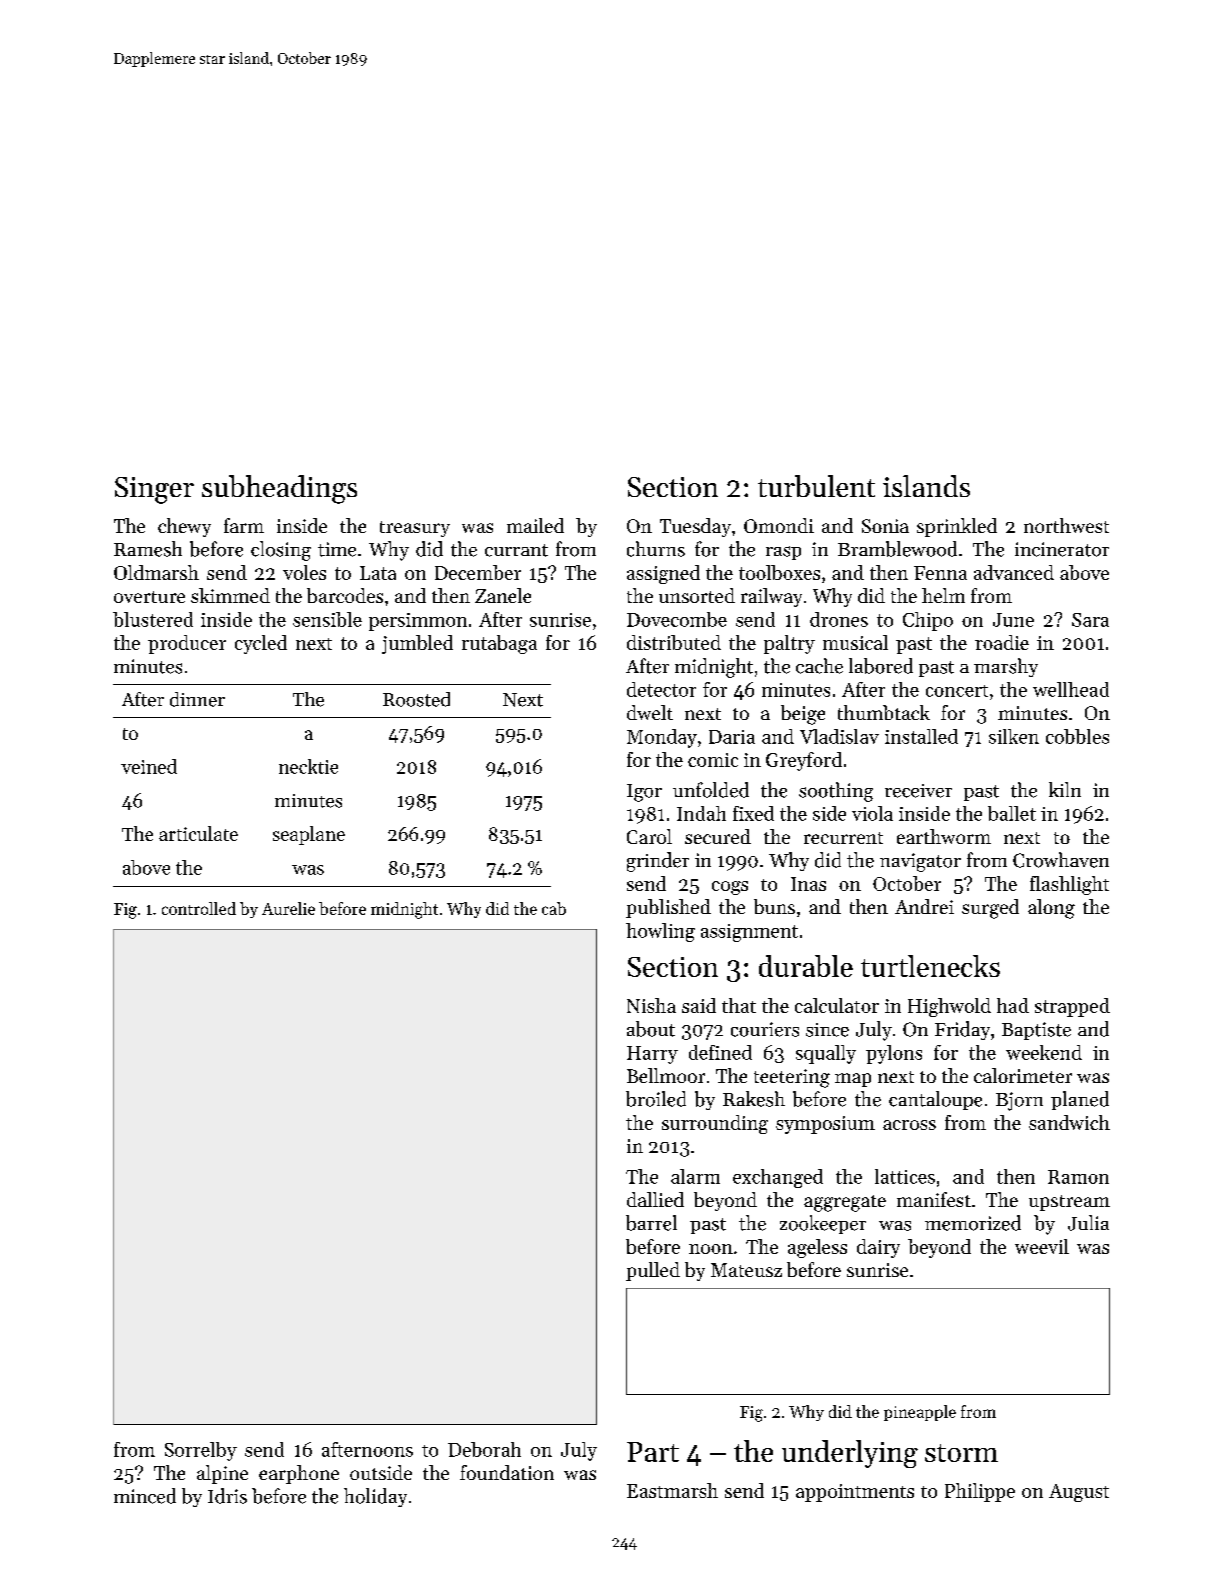 This screenshot has width=1223, height=1583. Describe the element at coordinates (201, 1451) in the screenshot. I see `Sorrelby` at that location.
